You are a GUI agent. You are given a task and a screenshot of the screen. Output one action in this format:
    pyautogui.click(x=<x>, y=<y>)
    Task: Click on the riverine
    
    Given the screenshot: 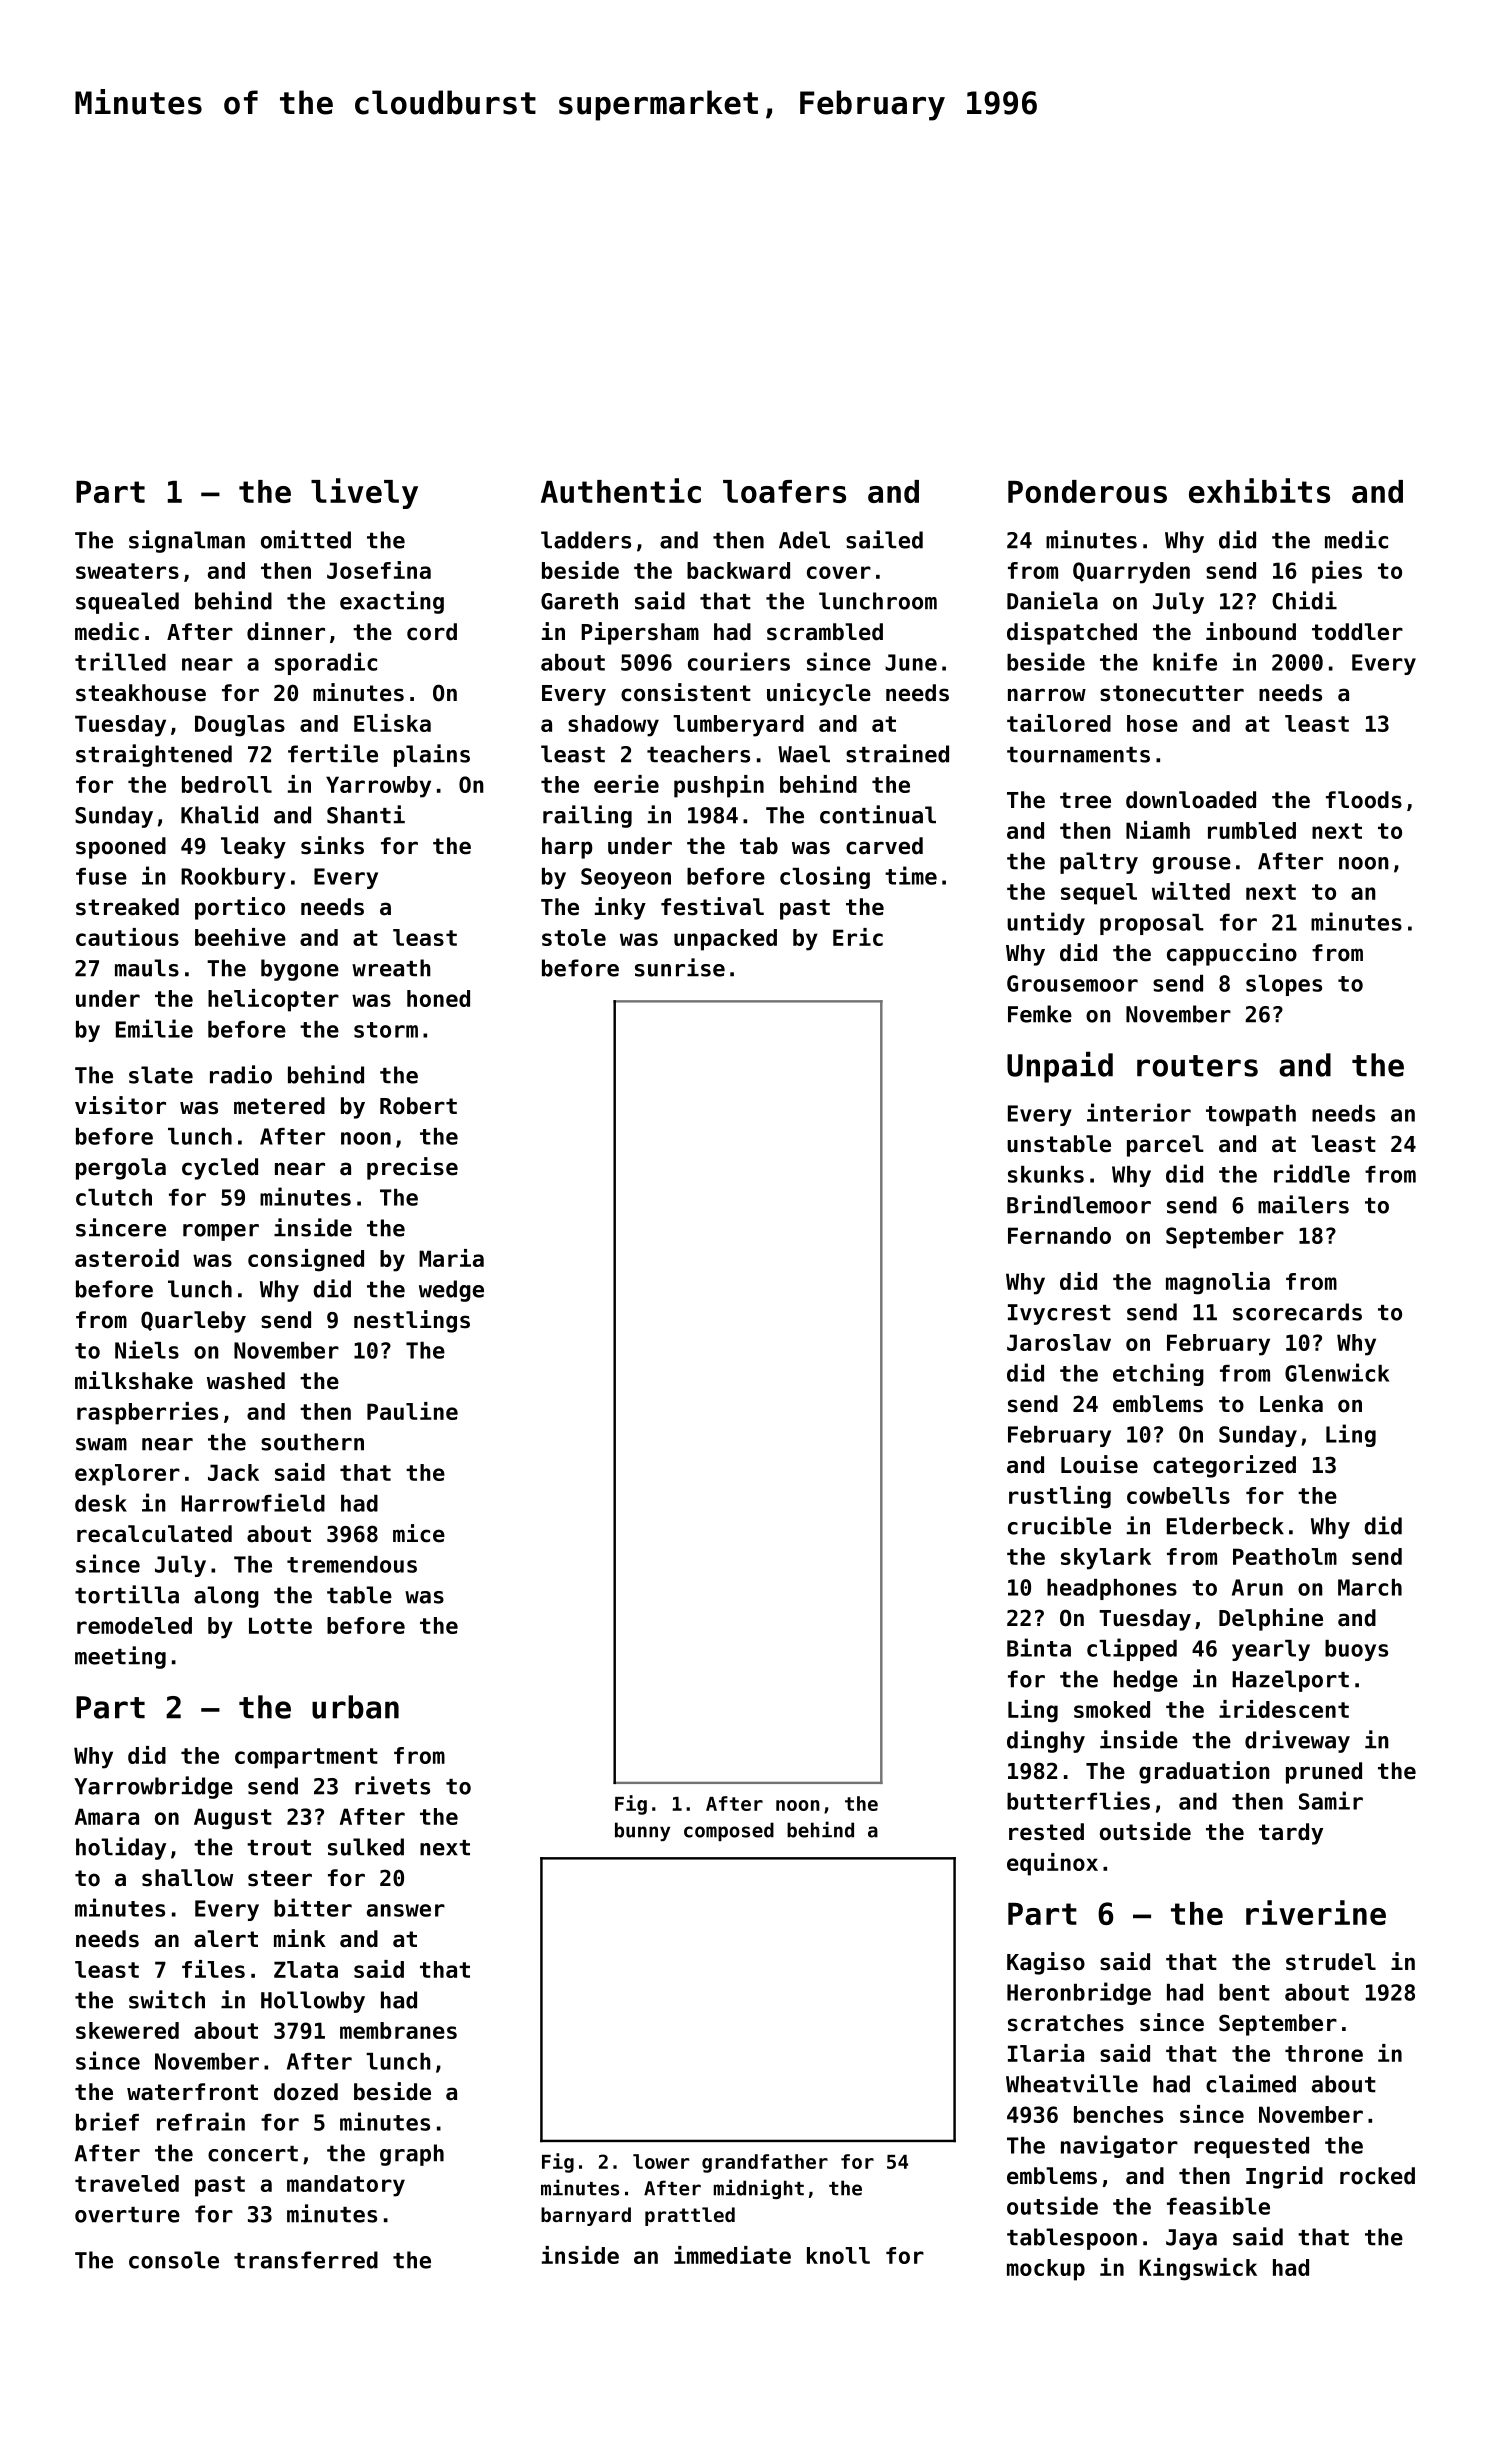 What is the action you would take?
    pyautogui.click(x=1316, y=1912)
